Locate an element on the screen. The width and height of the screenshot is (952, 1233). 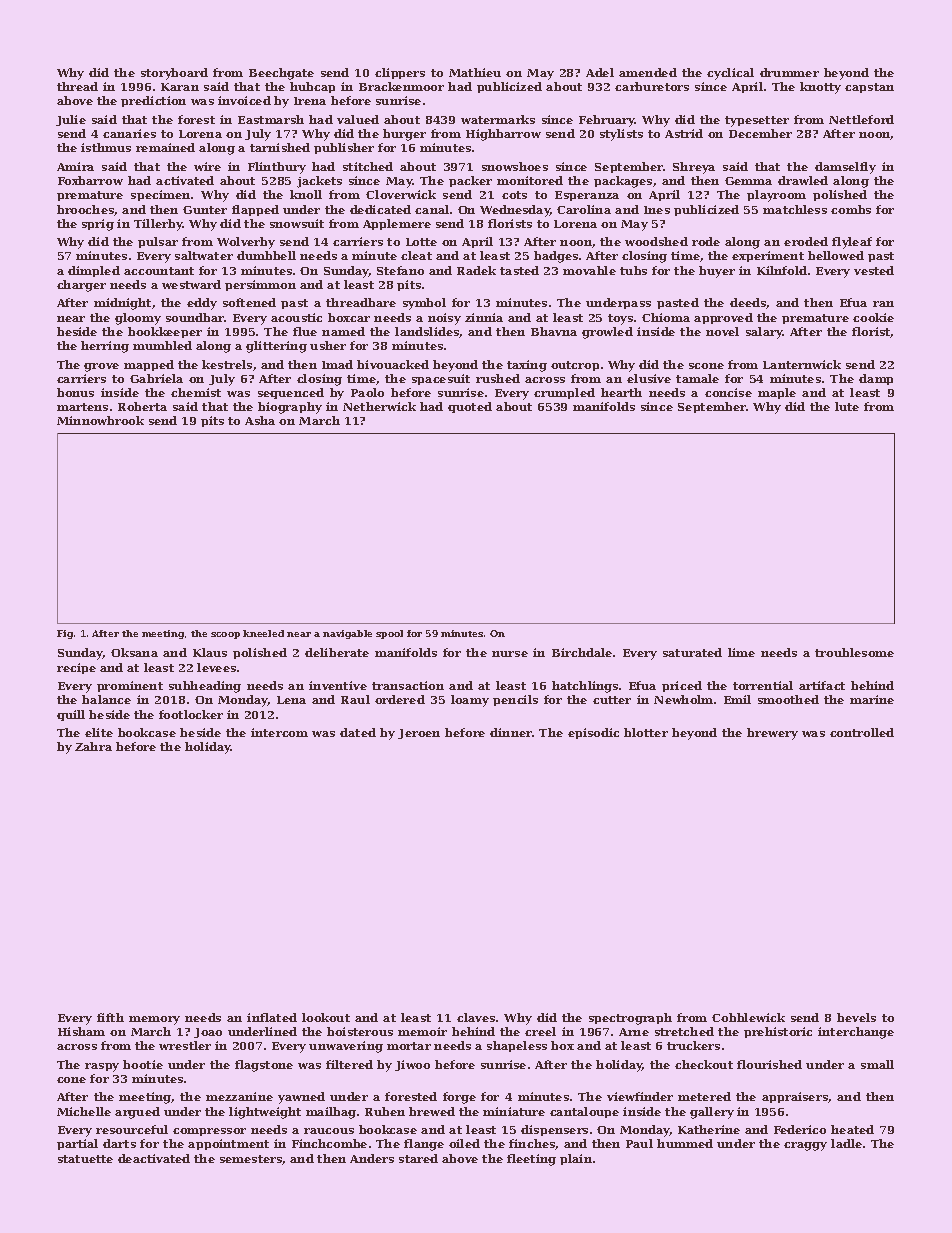
memory is located at coordinates (154, 1020).
